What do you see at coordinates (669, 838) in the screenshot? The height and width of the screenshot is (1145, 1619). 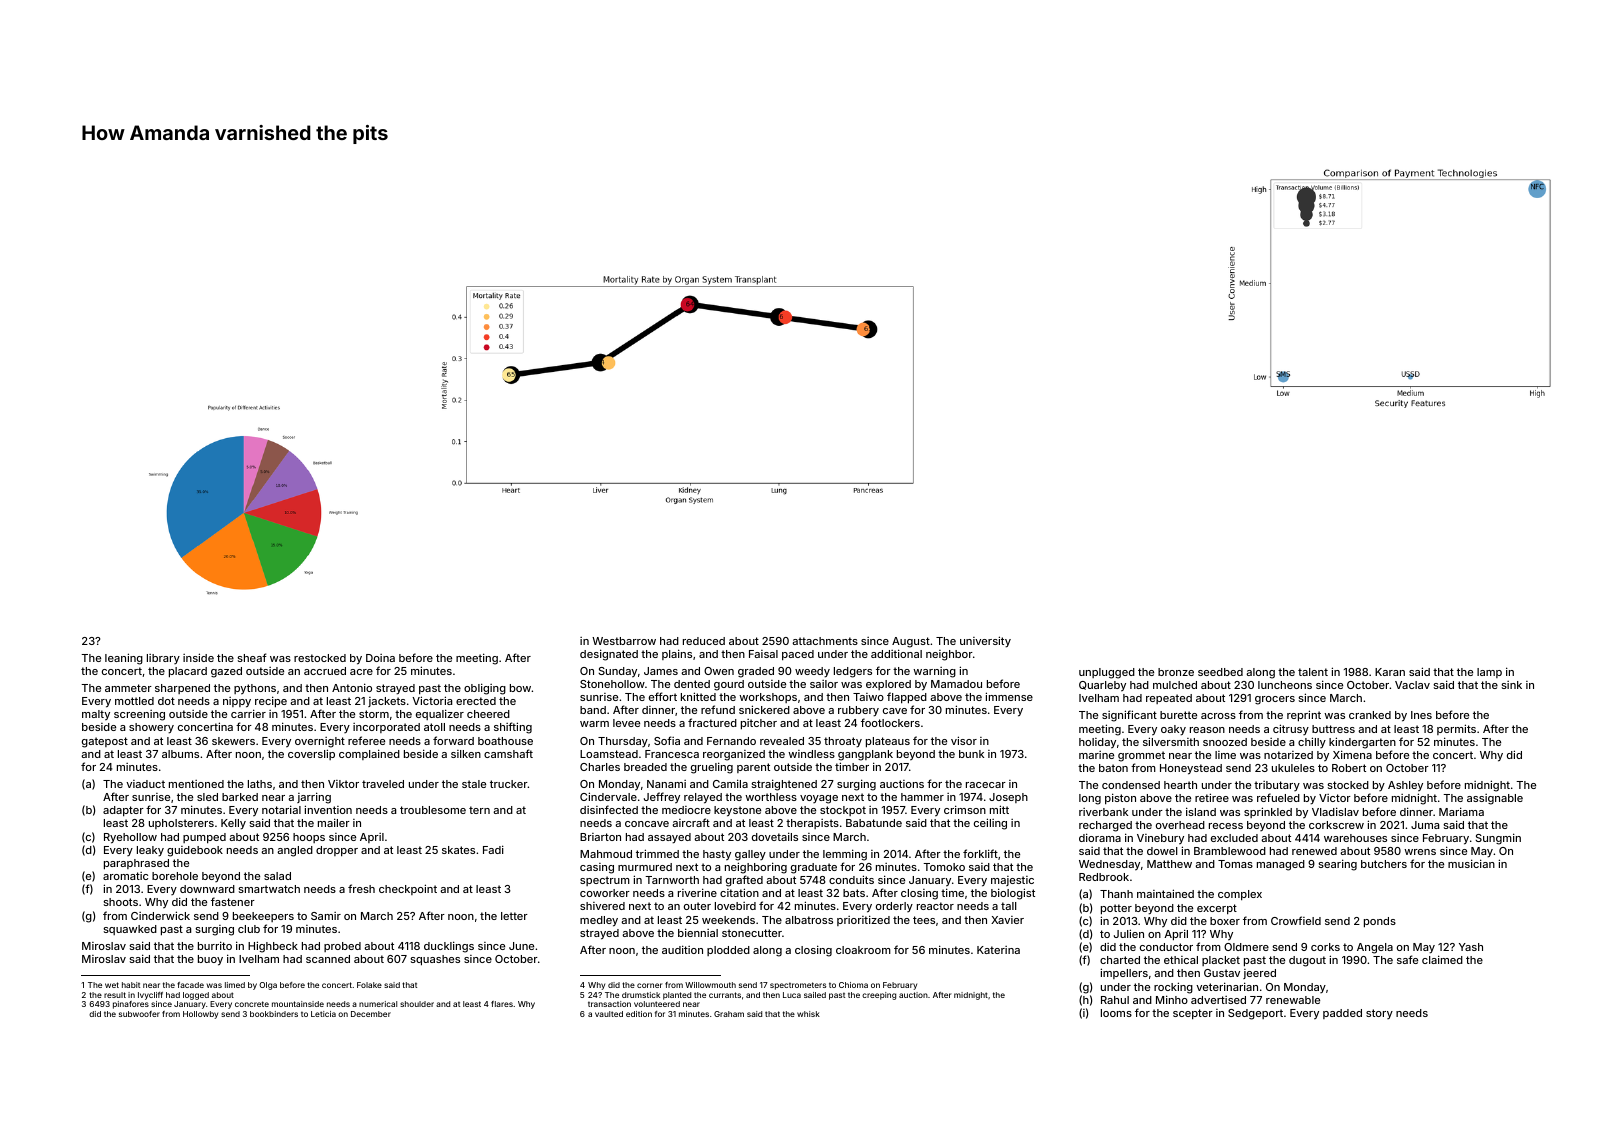 I see `assayed` at bounding box center [669, 838].
